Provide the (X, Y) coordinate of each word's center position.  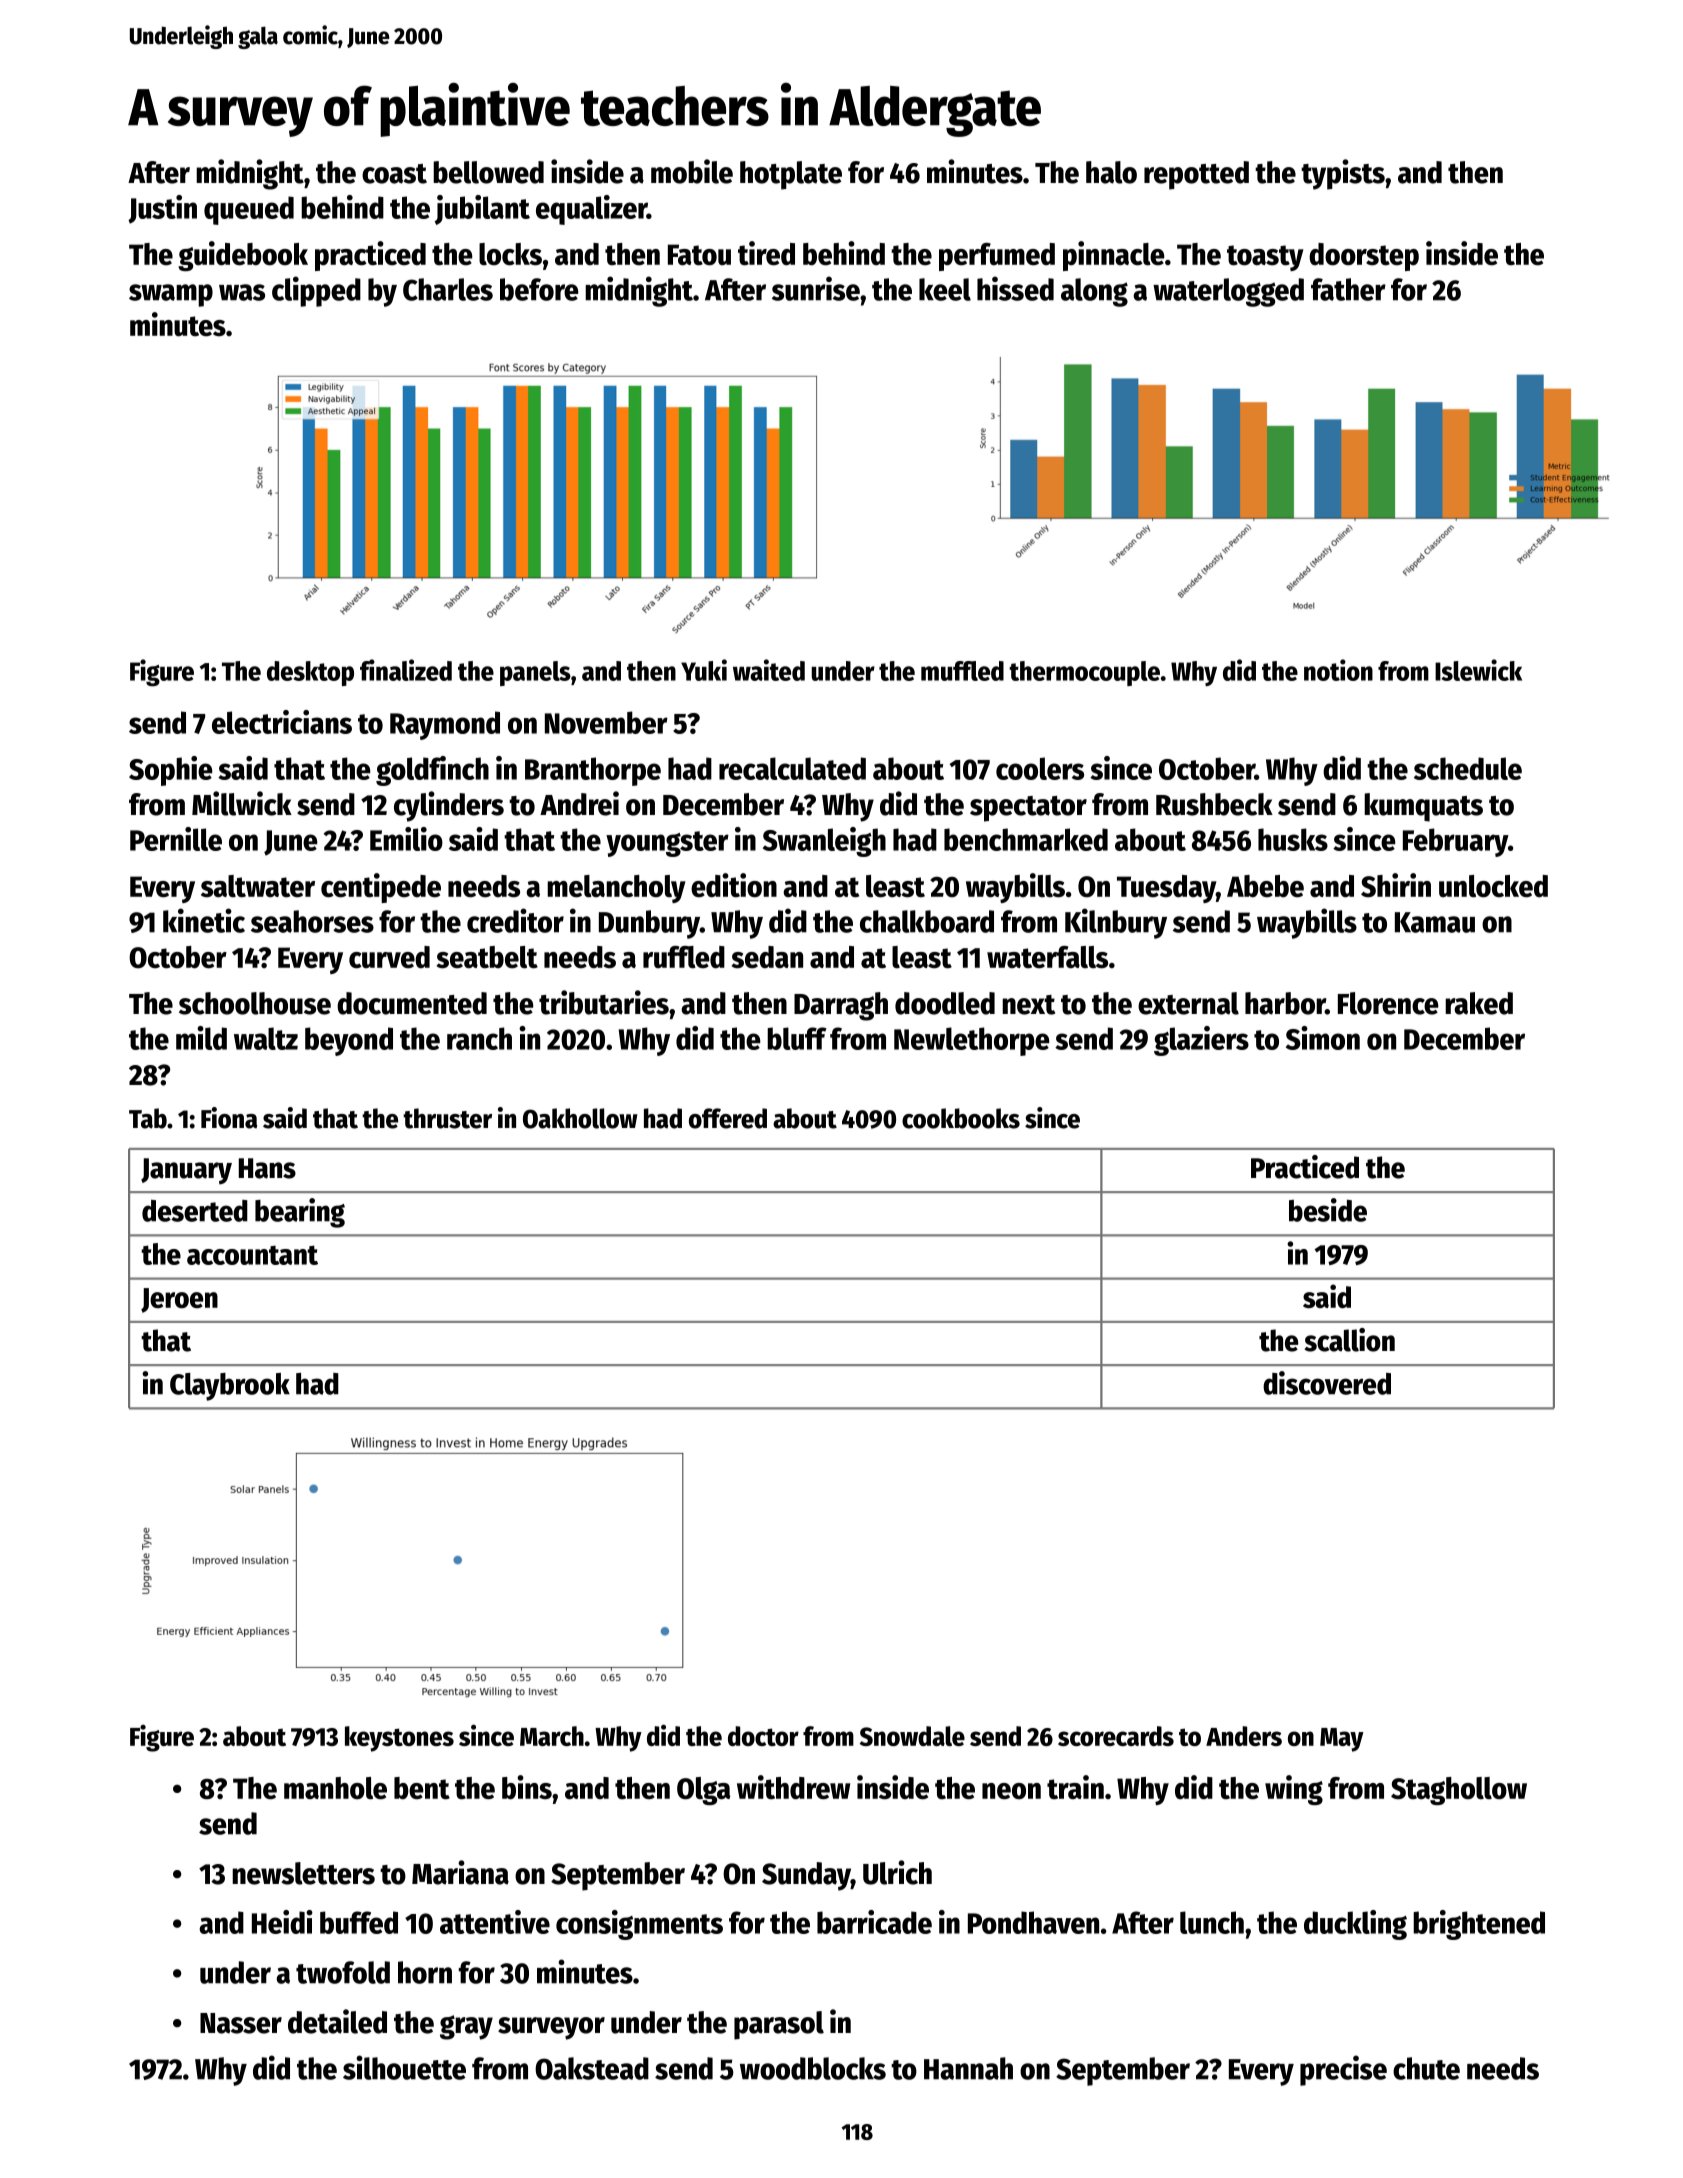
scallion (1349, 1340)
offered (728, 1118)
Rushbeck (1214, 804)
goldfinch (432, 771)
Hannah (968, 2068)
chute (1426, 2068)
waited (769, 670)
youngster (667, 844)
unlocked (1493, 886)
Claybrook (230, 1387)
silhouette (404, 2067)
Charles (448, 289)
